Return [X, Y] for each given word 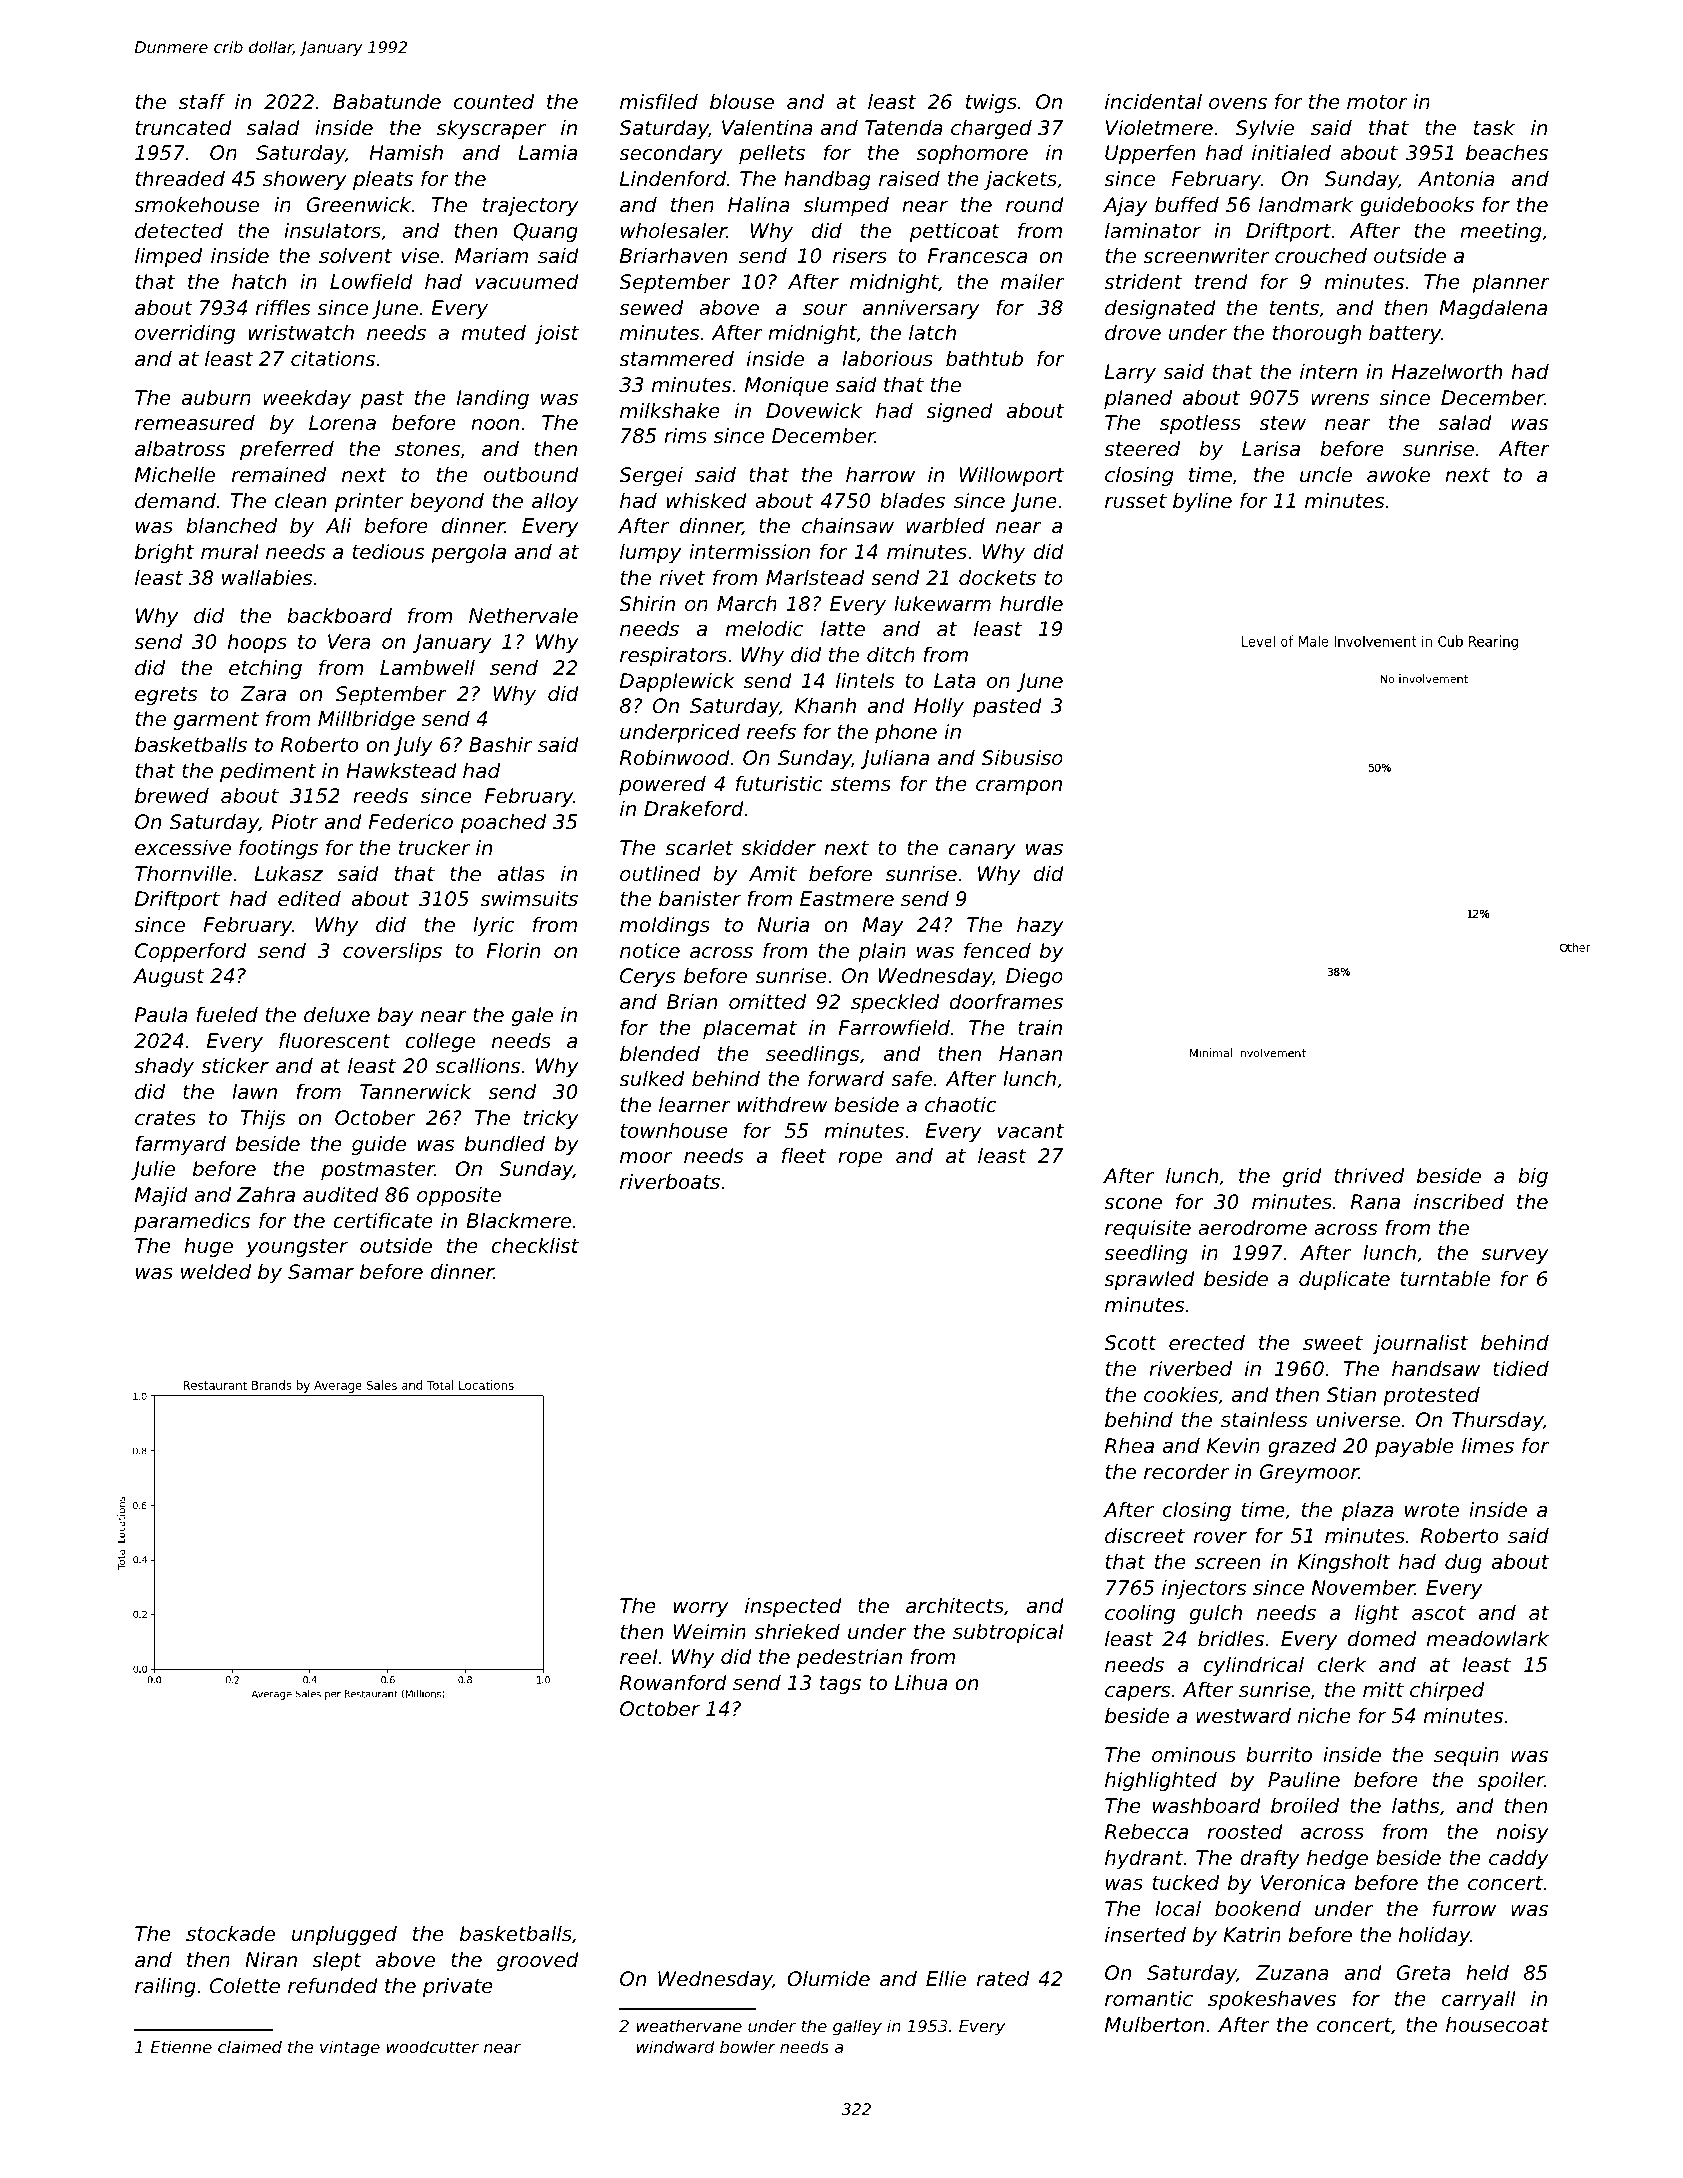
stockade [230, 1934]
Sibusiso [1022, 758]
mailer [1033, 282]
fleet [804, 1156]
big [1533, 1177]
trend [1221, 282]
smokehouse [196, 205]
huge [208, 1247]
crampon [1019, 787]
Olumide [828, 1979]
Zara [263, 693]
